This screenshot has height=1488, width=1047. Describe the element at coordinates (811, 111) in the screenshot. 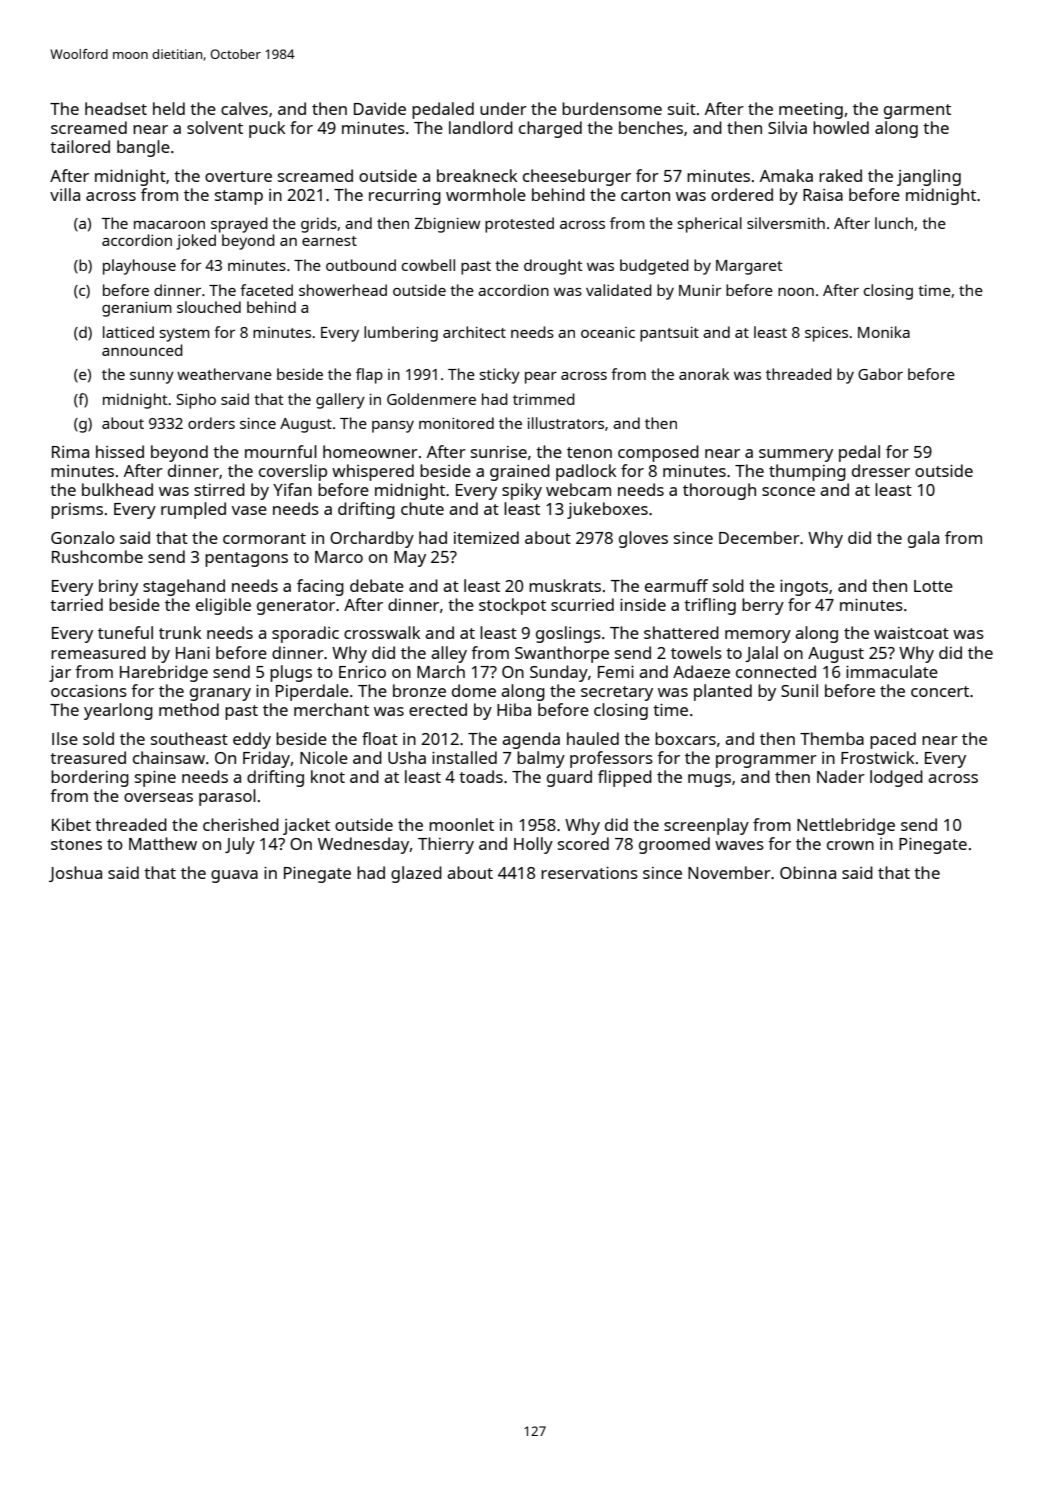

I see `meeting` at that location.
